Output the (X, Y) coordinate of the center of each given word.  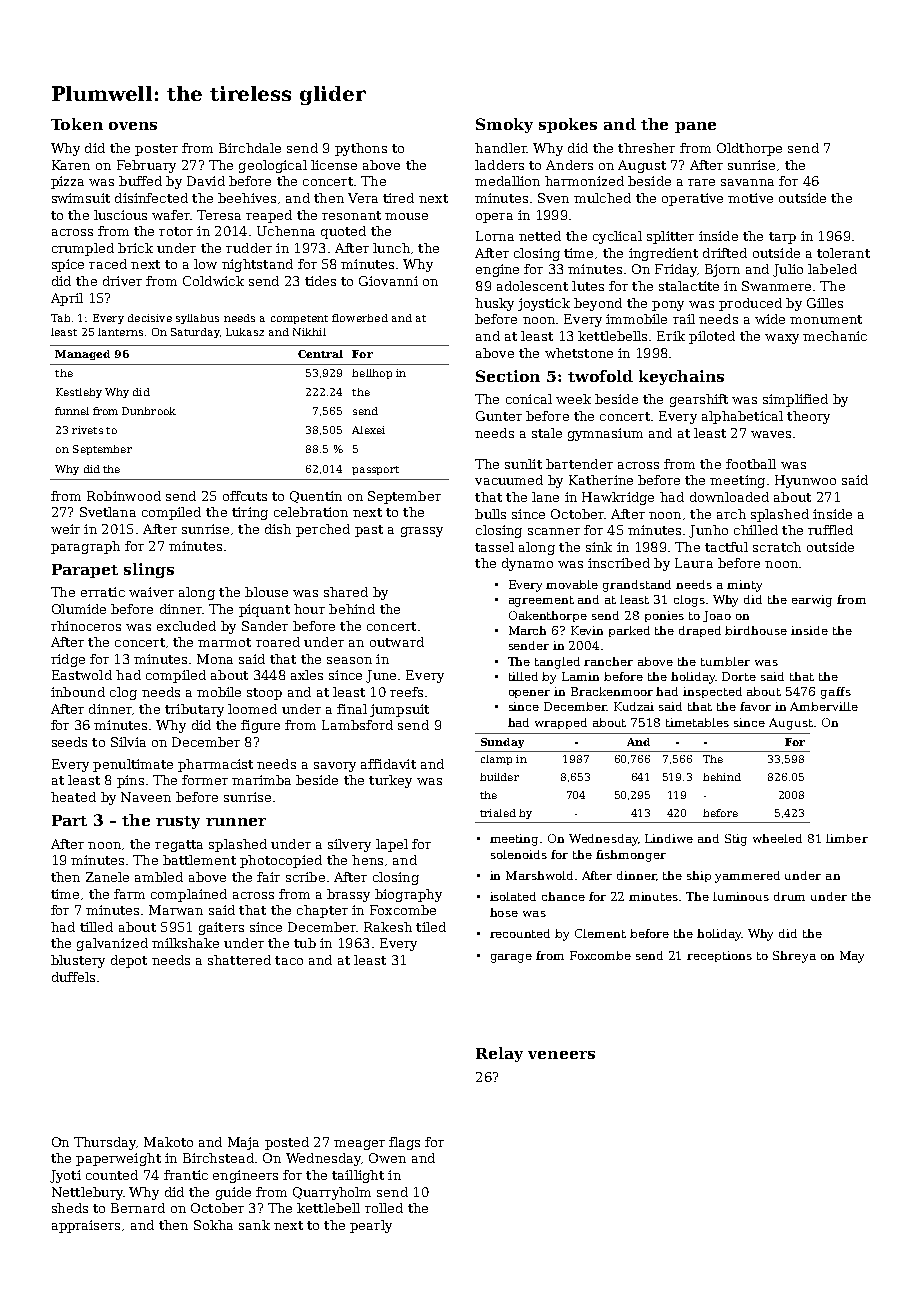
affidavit (388, 764)
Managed (82, 355)
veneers (561, 1055)
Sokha (213, 1225)
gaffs (836, 693)
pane (695, 127)
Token (77, 124)
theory (808, 417)
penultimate (133, 765)
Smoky (504, 125)
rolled (384, 1208)
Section (508, 376)
